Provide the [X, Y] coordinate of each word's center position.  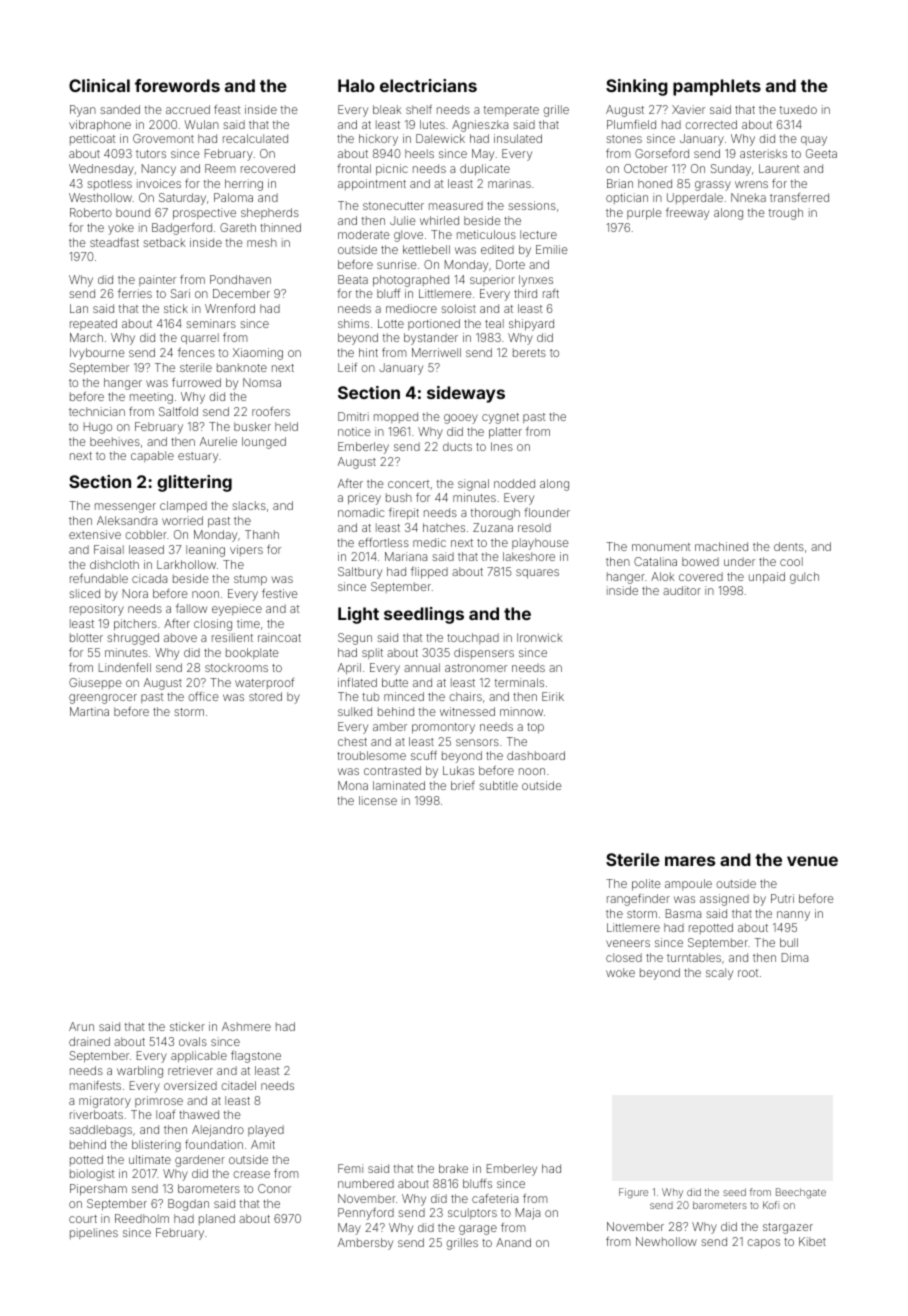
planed [217, 1219]
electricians [428, 85]
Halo [356, 85]
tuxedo [798, 109]
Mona [353, 785]
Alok [662, 576]
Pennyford [366, 1214]
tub [370, 696]
